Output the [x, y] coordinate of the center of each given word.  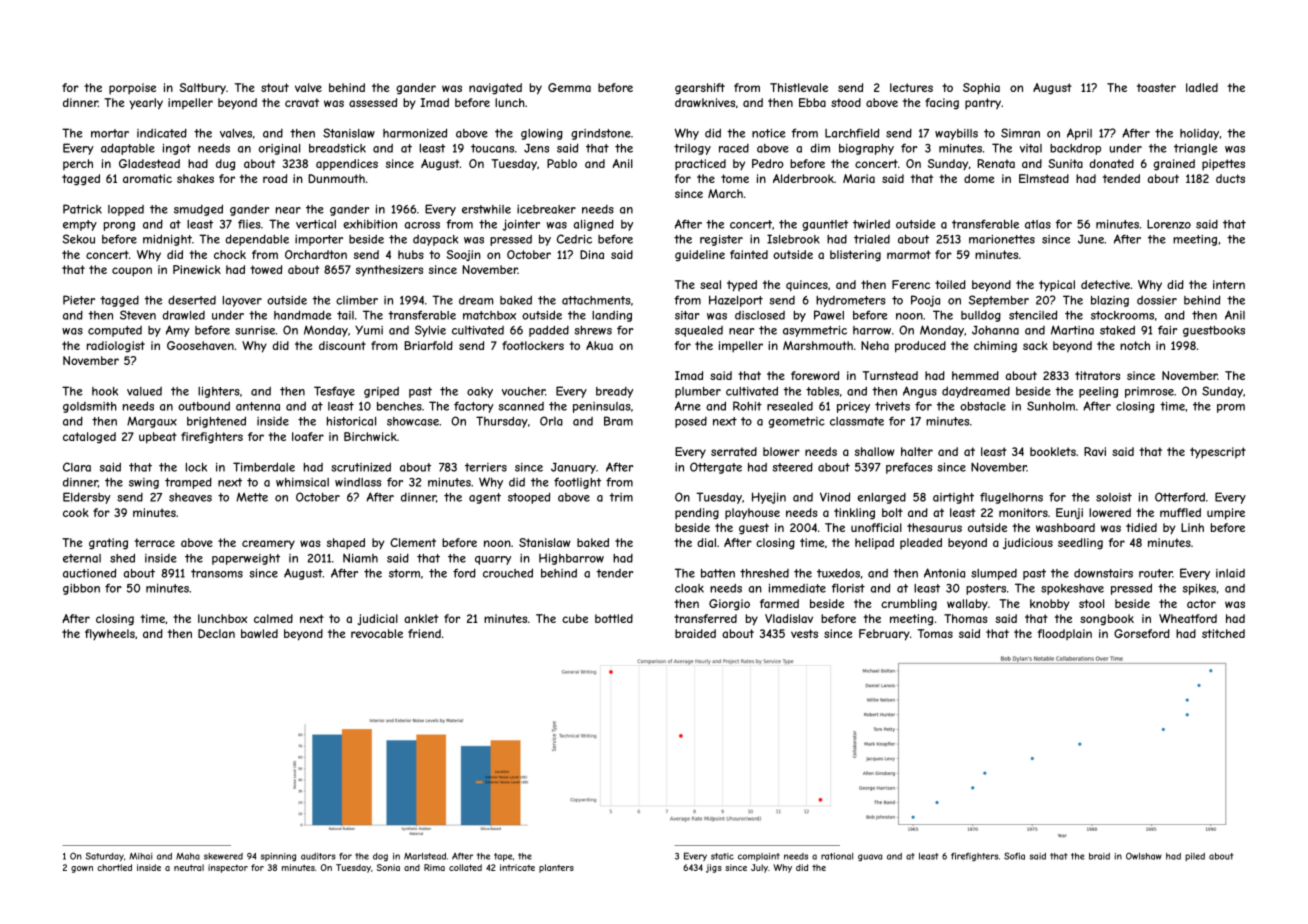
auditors [318, 856]
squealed [699, 331]
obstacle [983, 406]
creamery [268, 545]
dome [979, 178]
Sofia [1014, 856]
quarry [493, 560]
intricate [517, 867]
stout [275, 87]
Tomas [935, 633]
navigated [495, 89]
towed [266, 269]
